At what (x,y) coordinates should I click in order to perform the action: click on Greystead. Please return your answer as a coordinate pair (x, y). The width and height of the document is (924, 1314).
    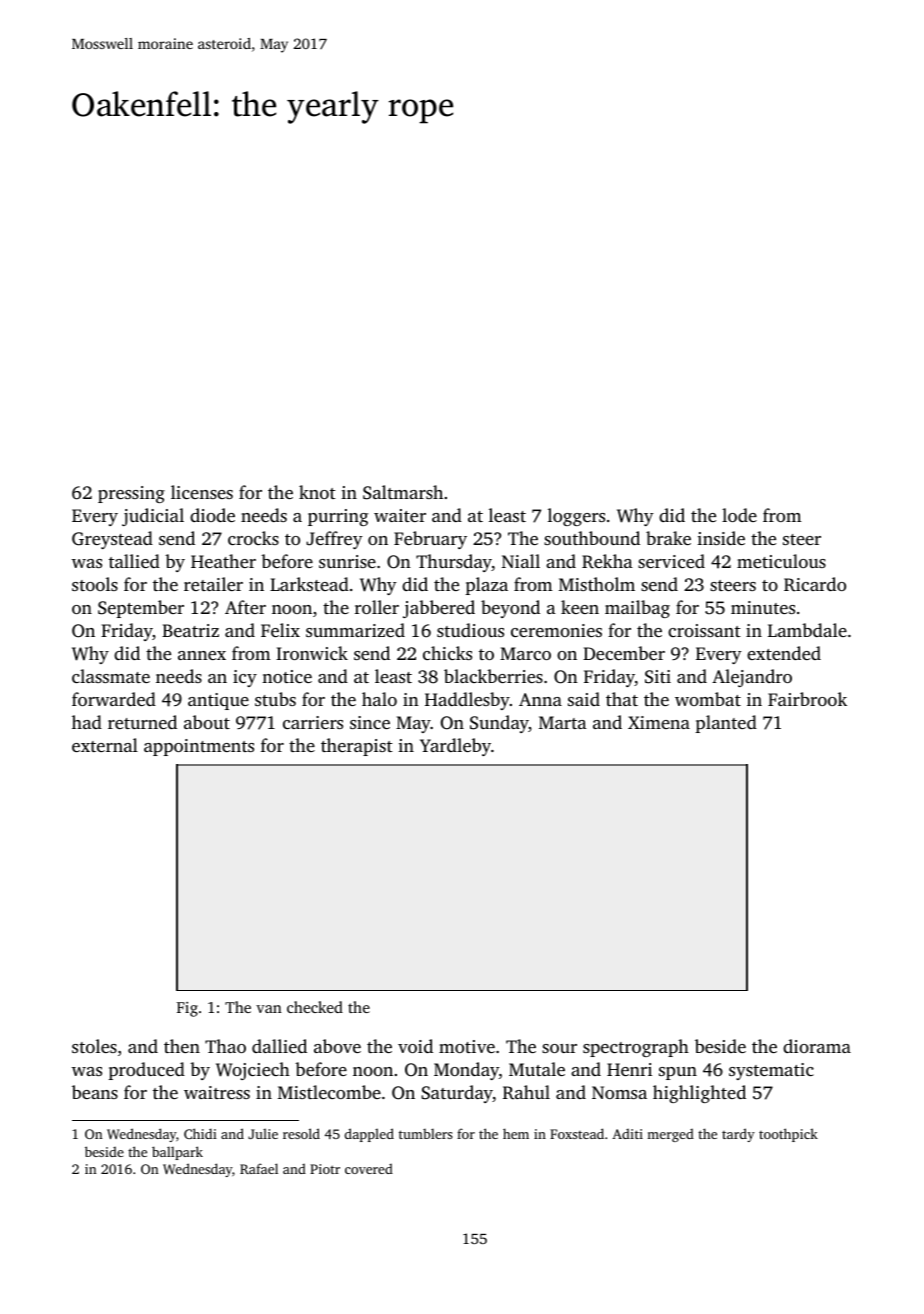
    Looking at the image, I should click on (112, 540).
